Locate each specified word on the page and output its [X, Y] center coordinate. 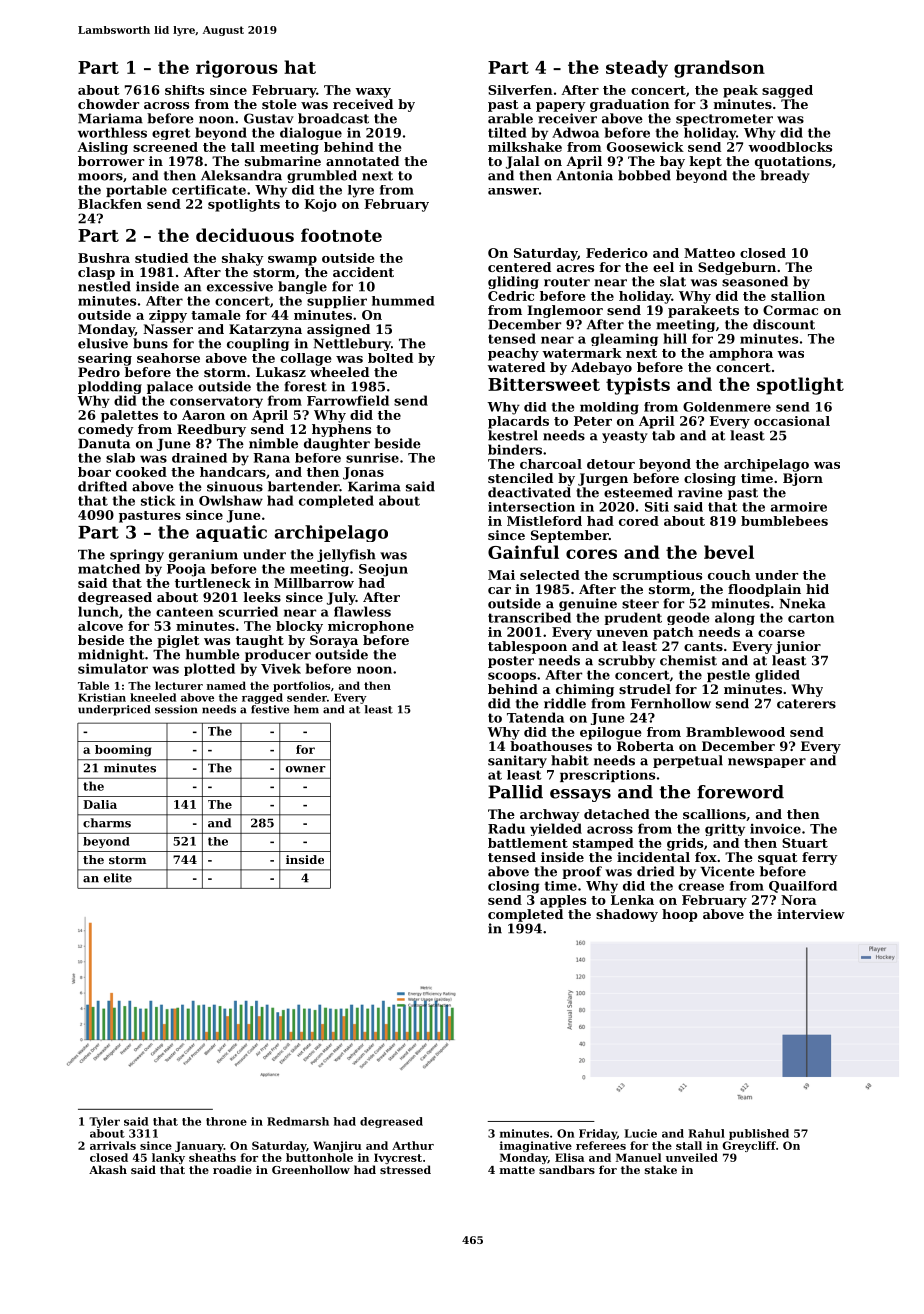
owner [305, 769]
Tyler [104, 1122]
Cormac [790, 310]
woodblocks [790, 147]
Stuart [805, 843]
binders [515, 449]
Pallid [515, 792]
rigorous [237, 69]
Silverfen [520, 90]
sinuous [235, 486]
